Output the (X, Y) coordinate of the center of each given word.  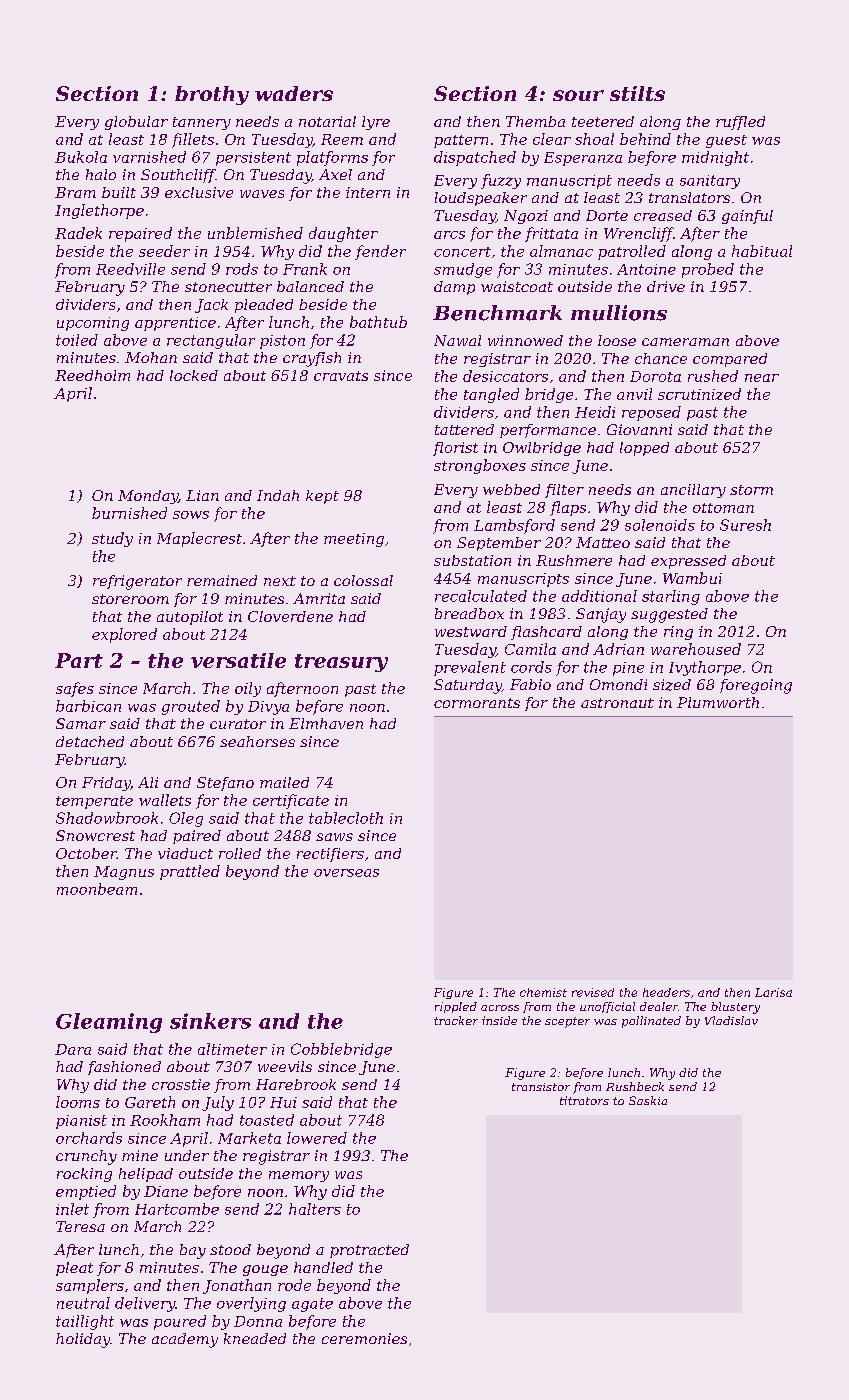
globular (136, 123)
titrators (584, 1100)
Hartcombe (177, 1209)
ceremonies (364, 1338)
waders (294, 93)
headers (666, 992)
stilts (637, 93)
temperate (94, 802)
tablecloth (346, 818)
